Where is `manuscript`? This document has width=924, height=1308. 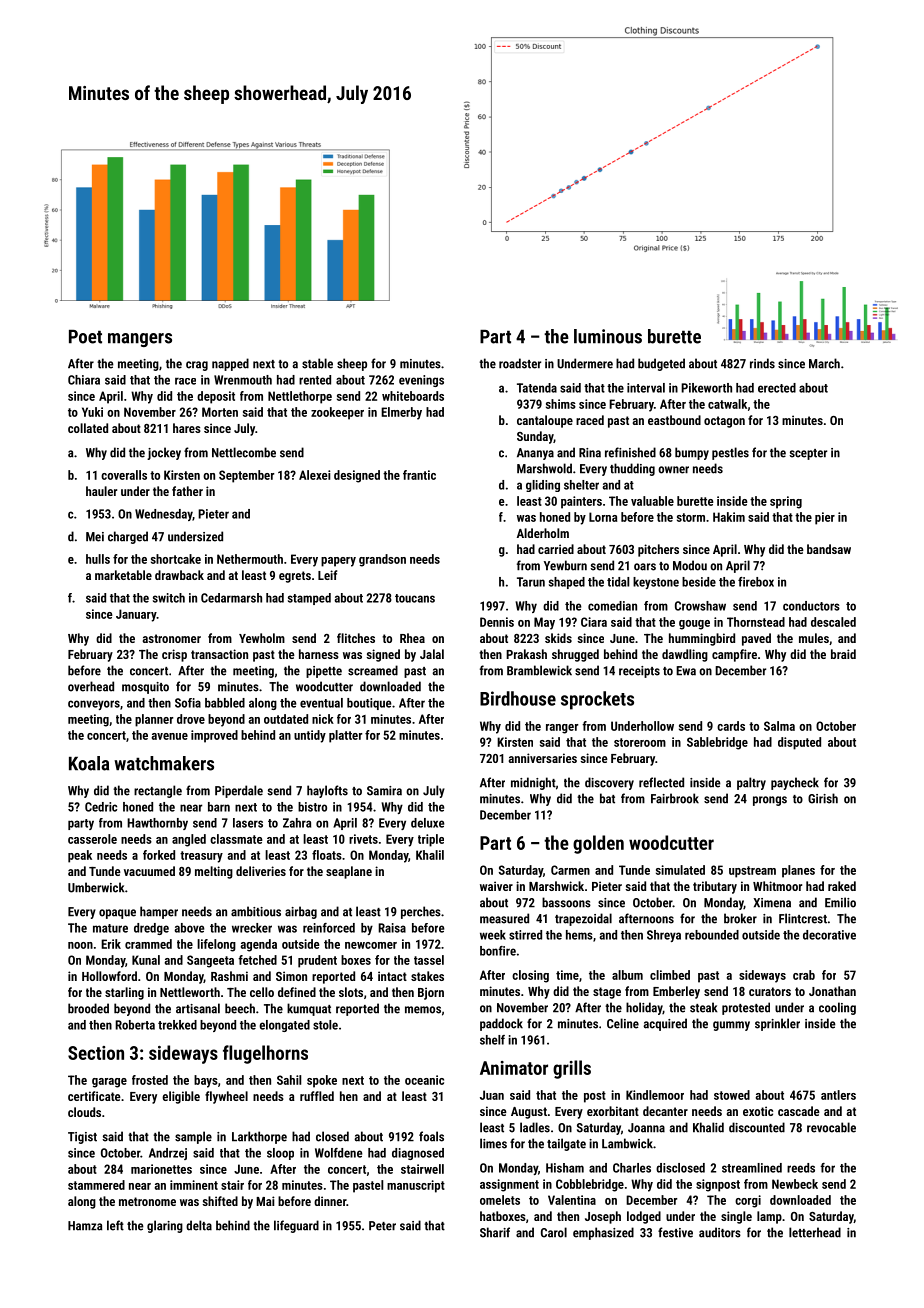 manuscript is located at coordinates (416, 1186).
